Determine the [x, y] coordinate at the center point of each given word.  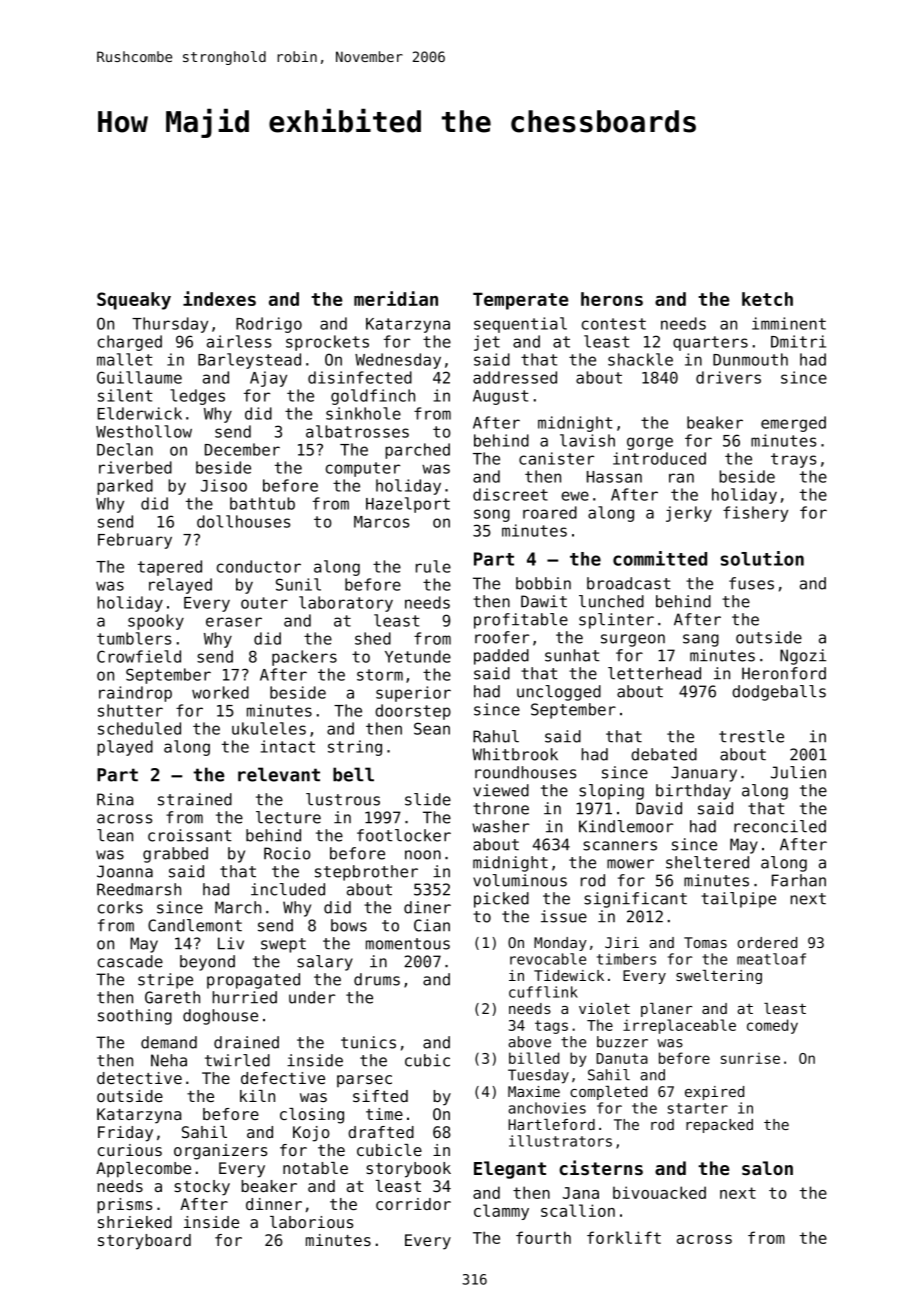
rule [433, 566]
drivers [728, 377]
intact [288, 746]
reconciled [780, 826]
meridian [396, 298]
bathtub [262, 503]
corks [120, 907]
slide [428, 799]
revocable [548, 959]
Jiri [622, 942]
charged [130, 343]
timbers [626, 959]
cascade [130, 961]
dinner [274, 1204]
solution [762, 558]
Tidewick [569, 975]
